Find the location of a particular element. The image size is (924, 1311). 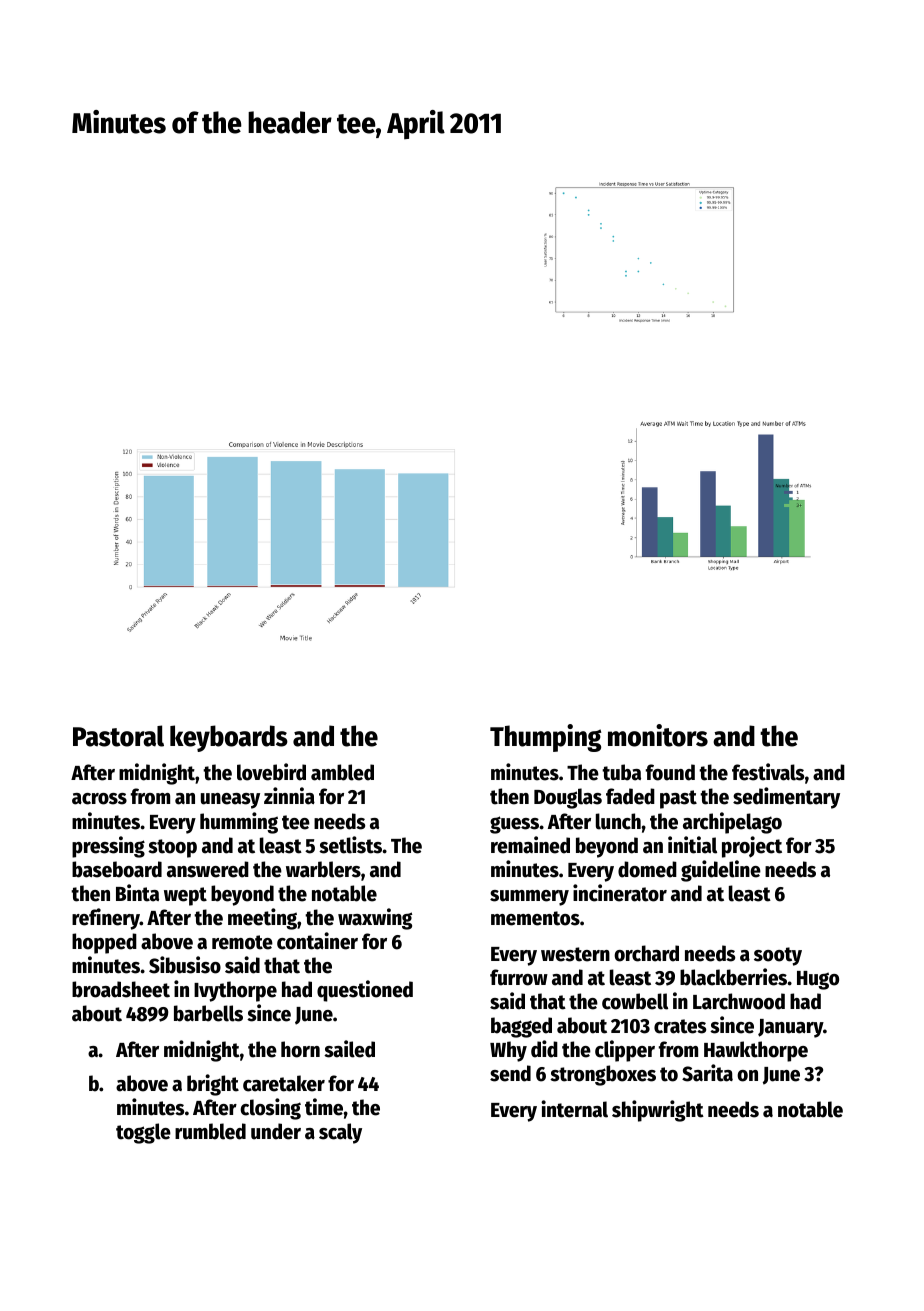

questioned is located at coordinates (365, 991).
